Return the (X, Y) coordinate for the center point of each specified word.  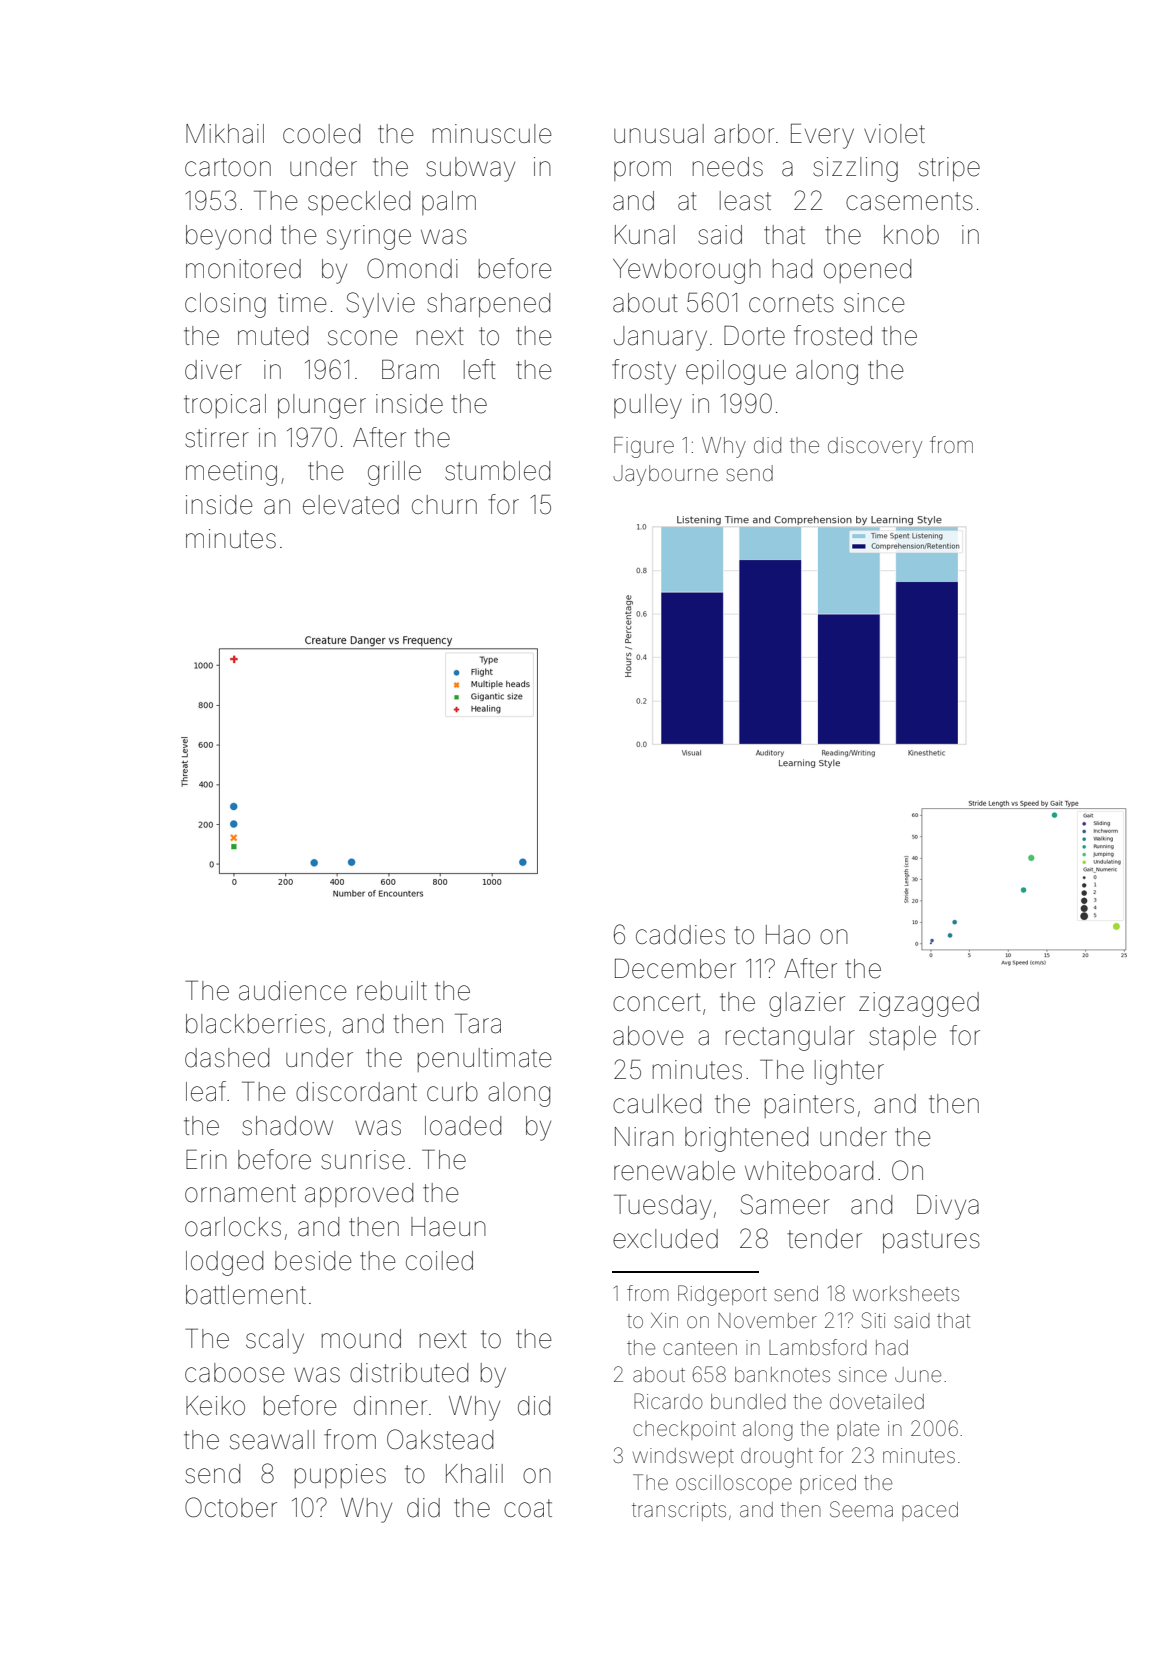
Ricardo (668, 1401)
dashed (227, 1058)
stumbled (497, 471)
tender (825, 1239)
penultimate (484, 1060)
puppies (340, 1476)
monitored (243, 269)
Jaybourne (665, 475)
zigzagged (919, 1004)
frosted (833, 335)
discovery (875, 447)
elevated (351, 505)
